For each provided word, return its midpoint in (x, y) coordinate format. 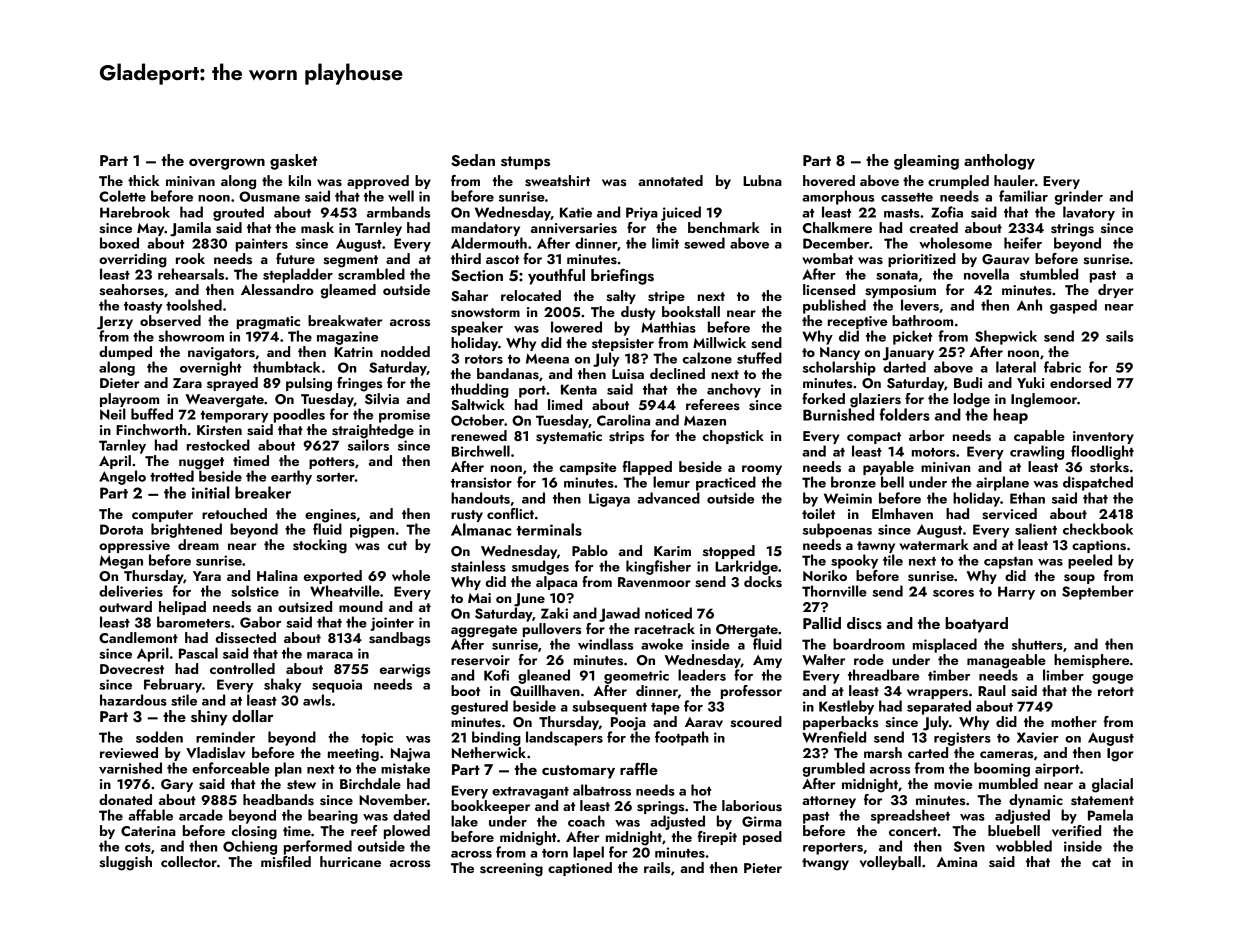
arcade (201, 815)
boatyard (976, 625)
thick (144, 180)
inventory (1103, 437)
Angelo (122, 477)
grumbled (834, 769)
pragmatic (268, 323)
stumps (525, 163)
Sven (969, 846)
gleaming (926, 162)
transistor (481, 482)
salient (1036, 529)
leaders (702, 675)
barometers (193, 622)
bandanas (508, 373)
